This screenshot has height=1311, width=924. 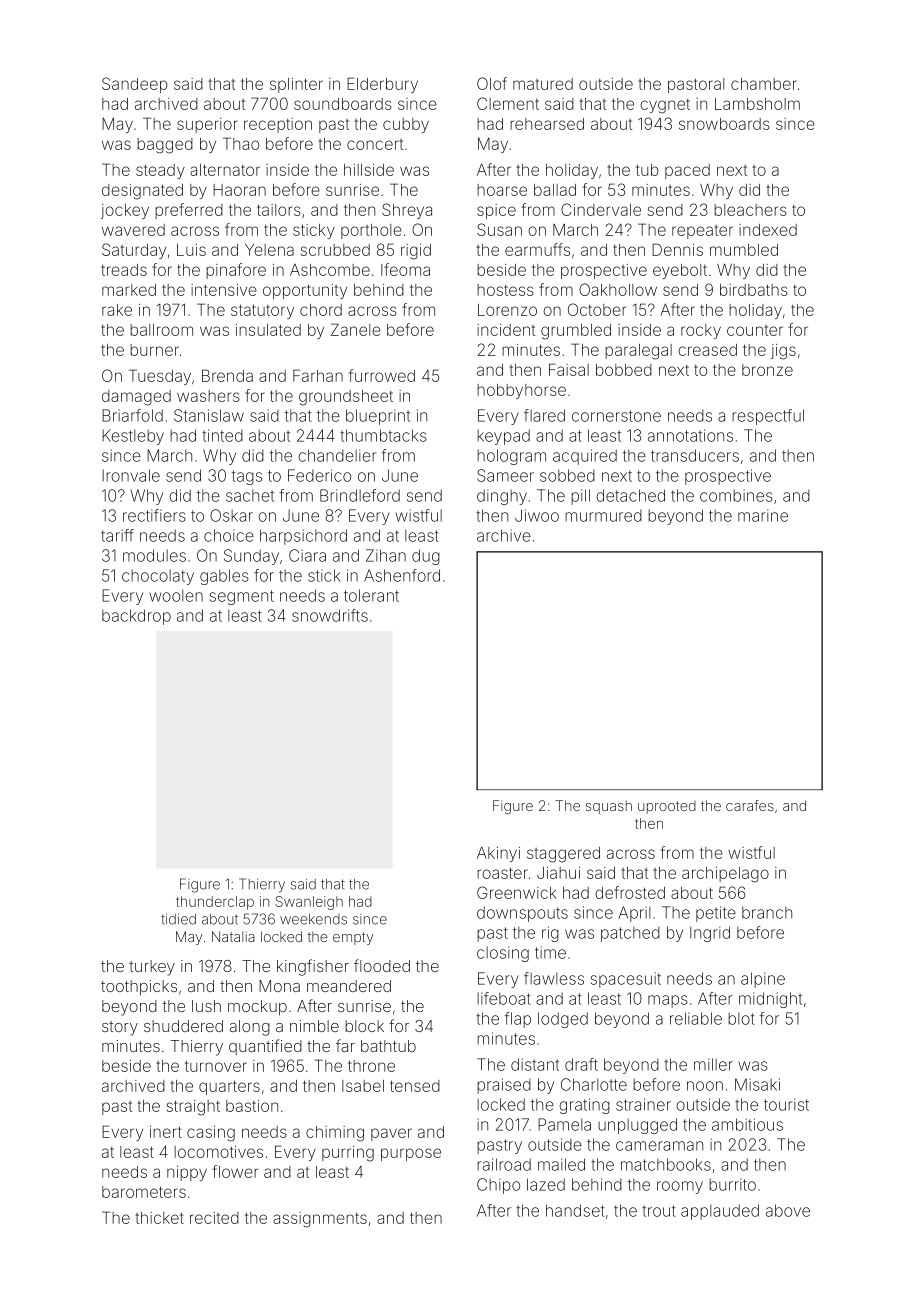 I want to click on Tuesday, so click(x=160, y=377).
